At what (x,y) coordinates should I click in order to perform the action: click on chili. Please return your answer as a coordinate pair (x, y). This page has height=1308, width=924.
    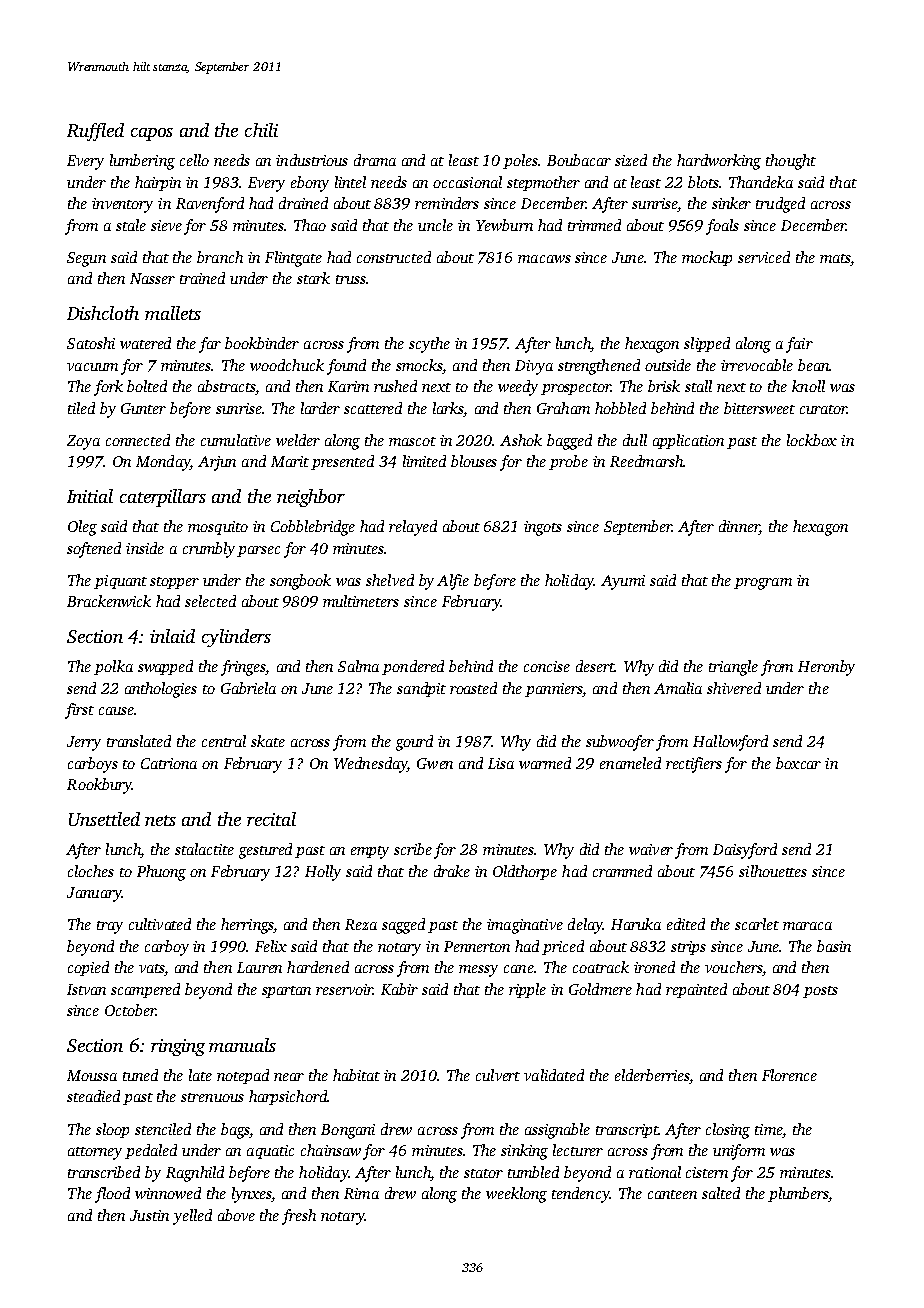
    Looking at the image, I should click on (261, 130).
